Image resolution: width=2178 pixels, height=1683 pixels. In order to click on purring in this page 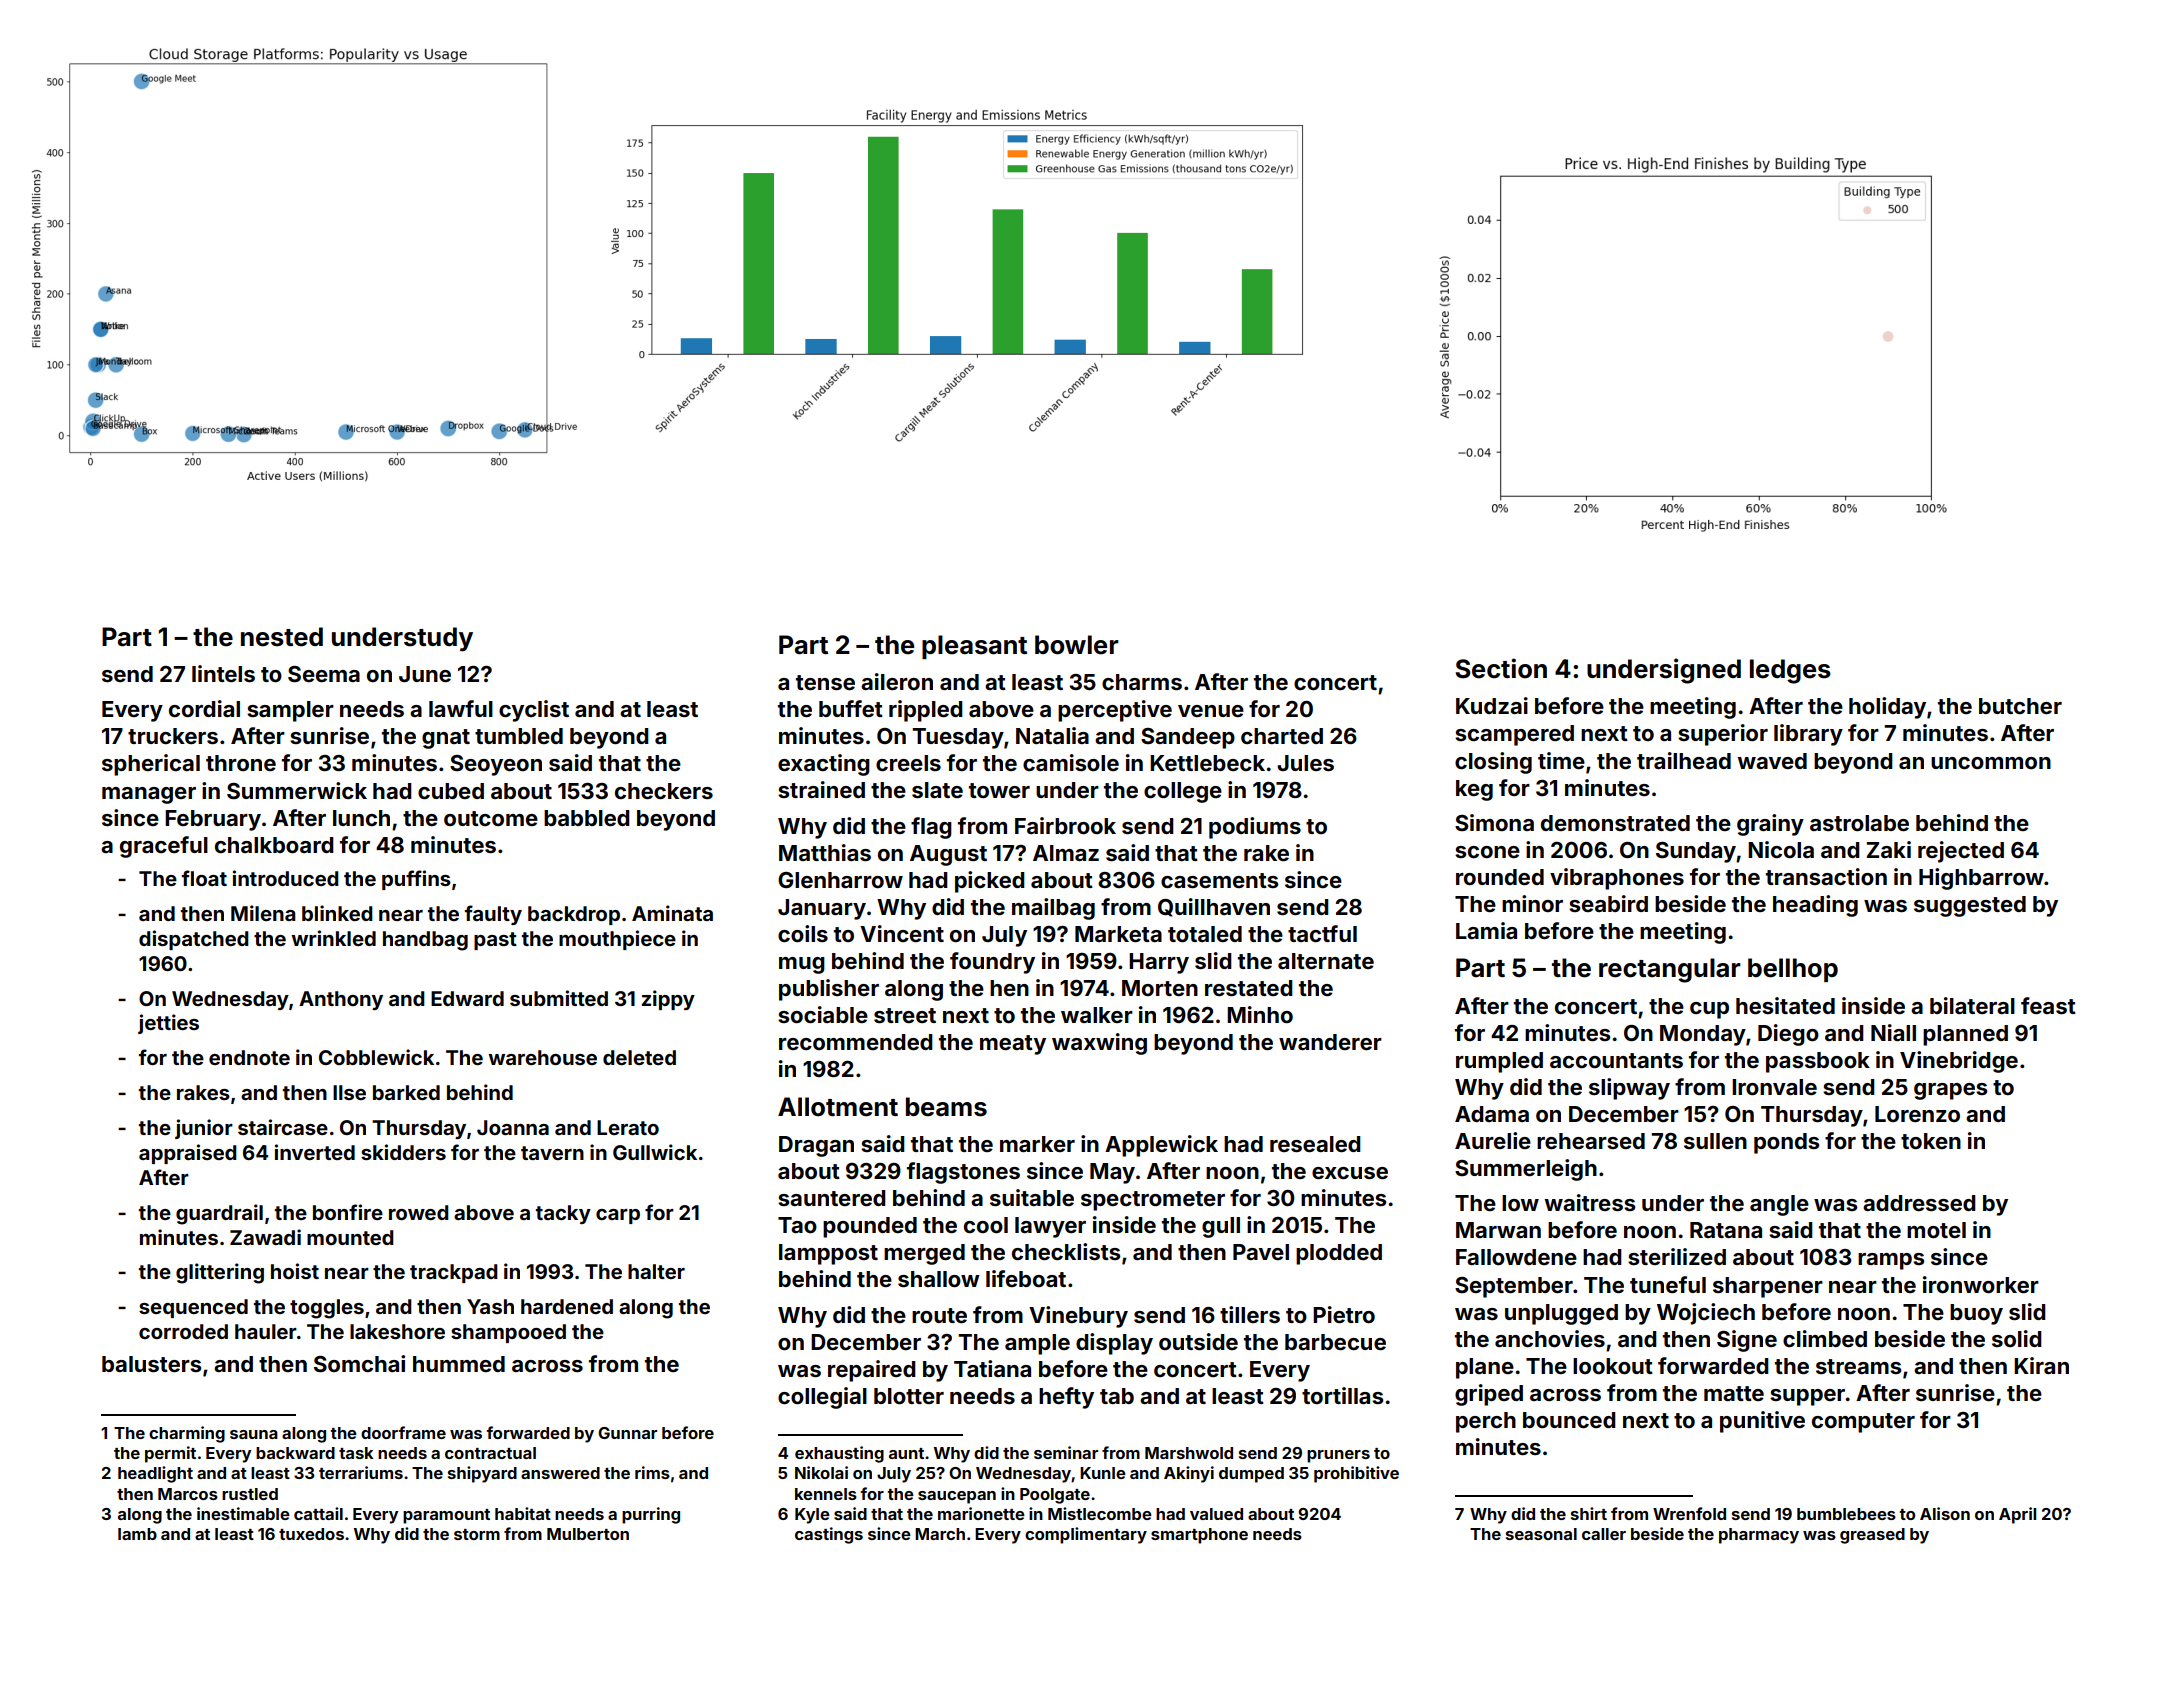, I will do `click(651, 1515)`.
